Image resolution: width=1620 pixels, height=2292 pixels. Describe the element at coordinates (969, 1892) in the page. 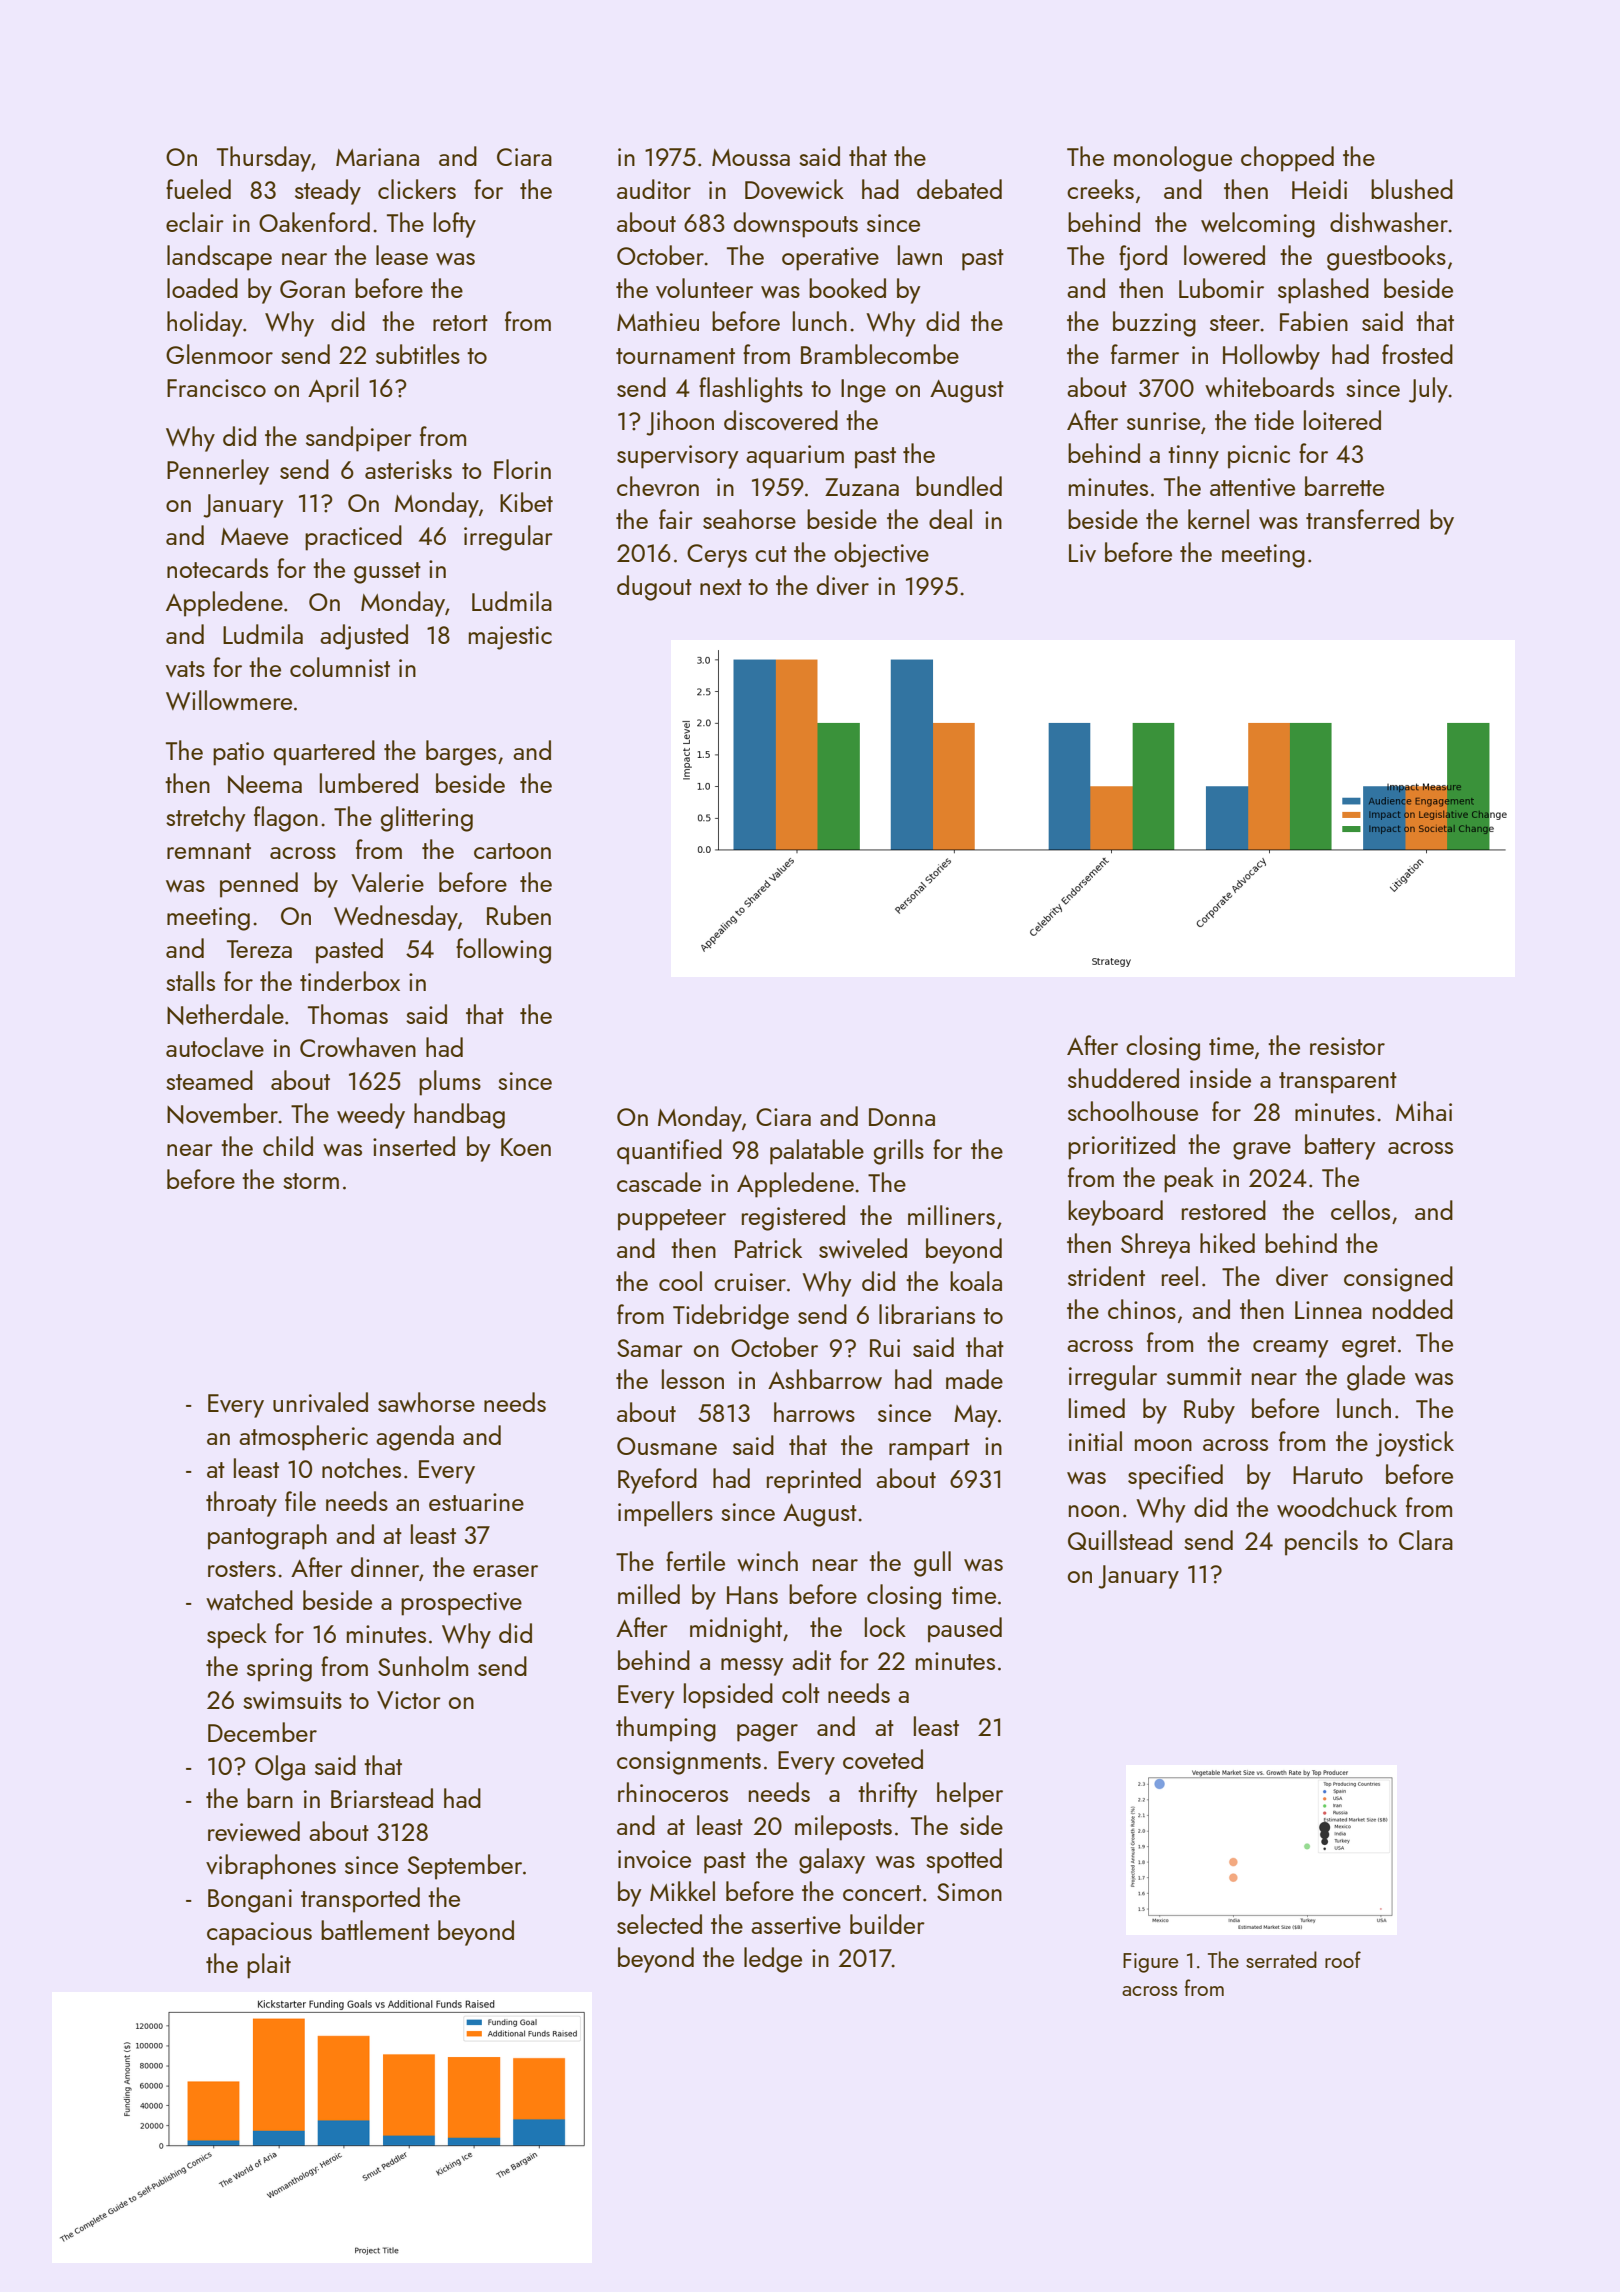

I see `Simon` at that location.
